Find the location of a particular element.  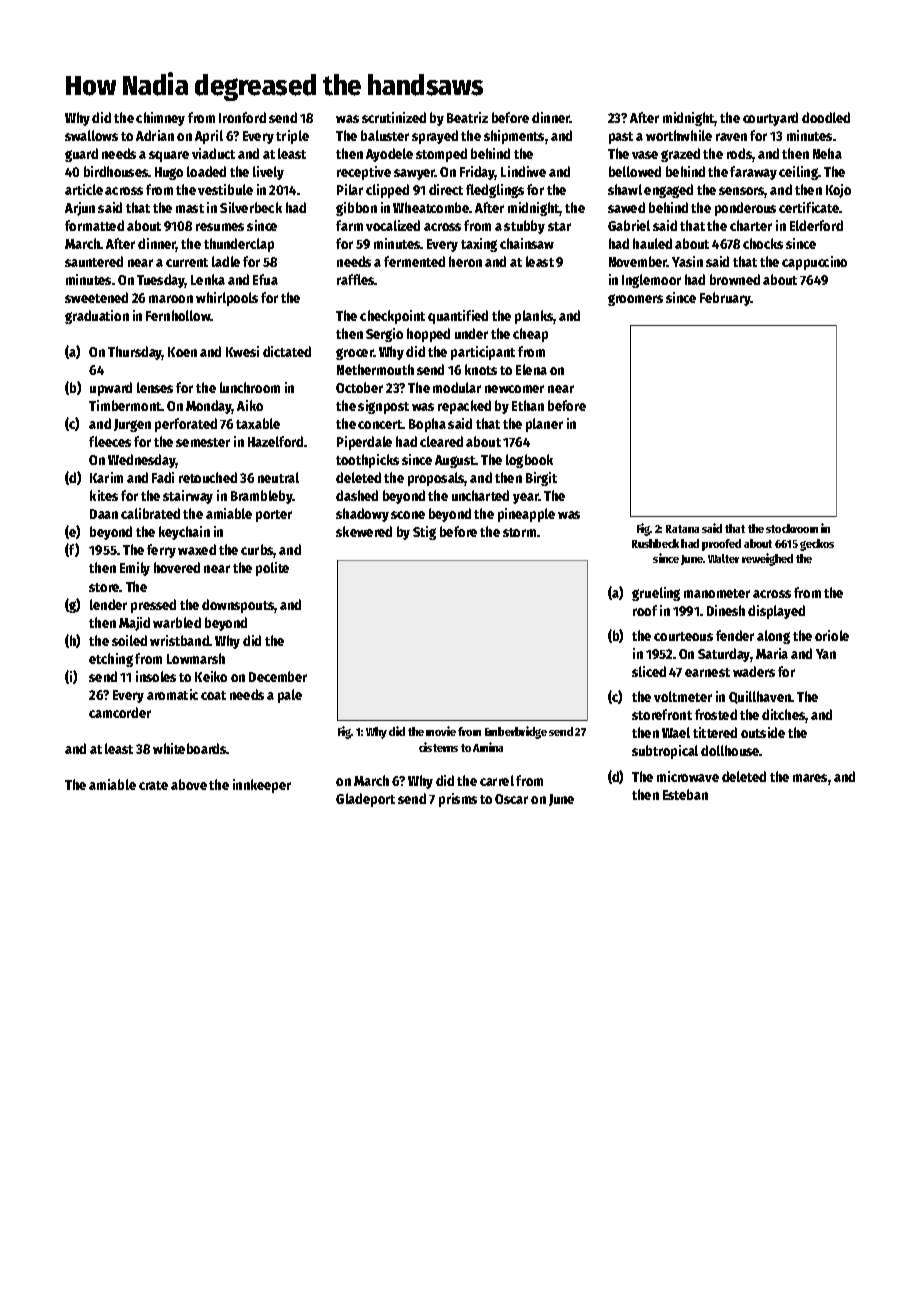

scrutinized is located at coordinates (394, 117).
